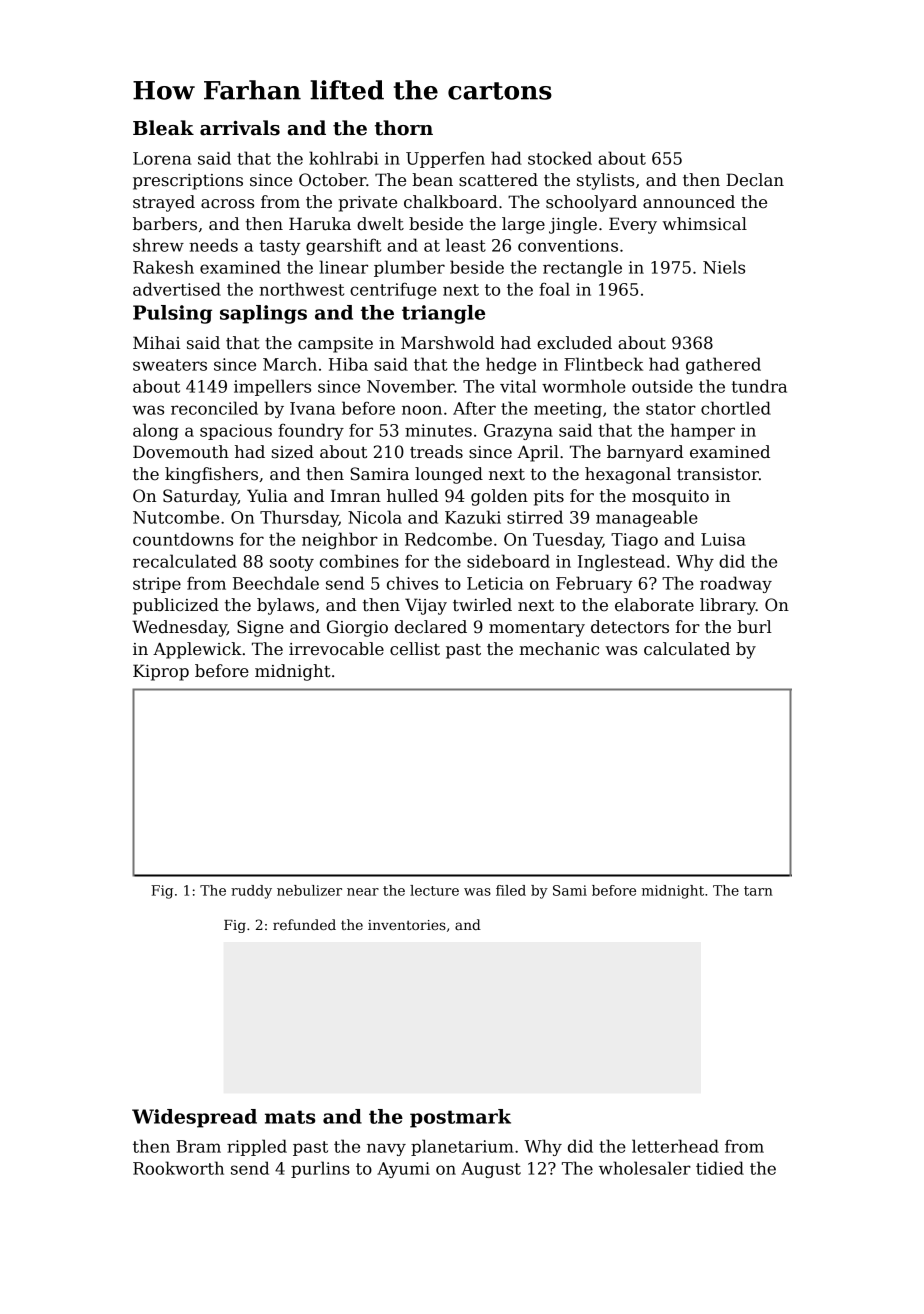  What do you see at coordinates (645, 453) in the image?
I see `barnyard` at bounding box center [645, 453].
